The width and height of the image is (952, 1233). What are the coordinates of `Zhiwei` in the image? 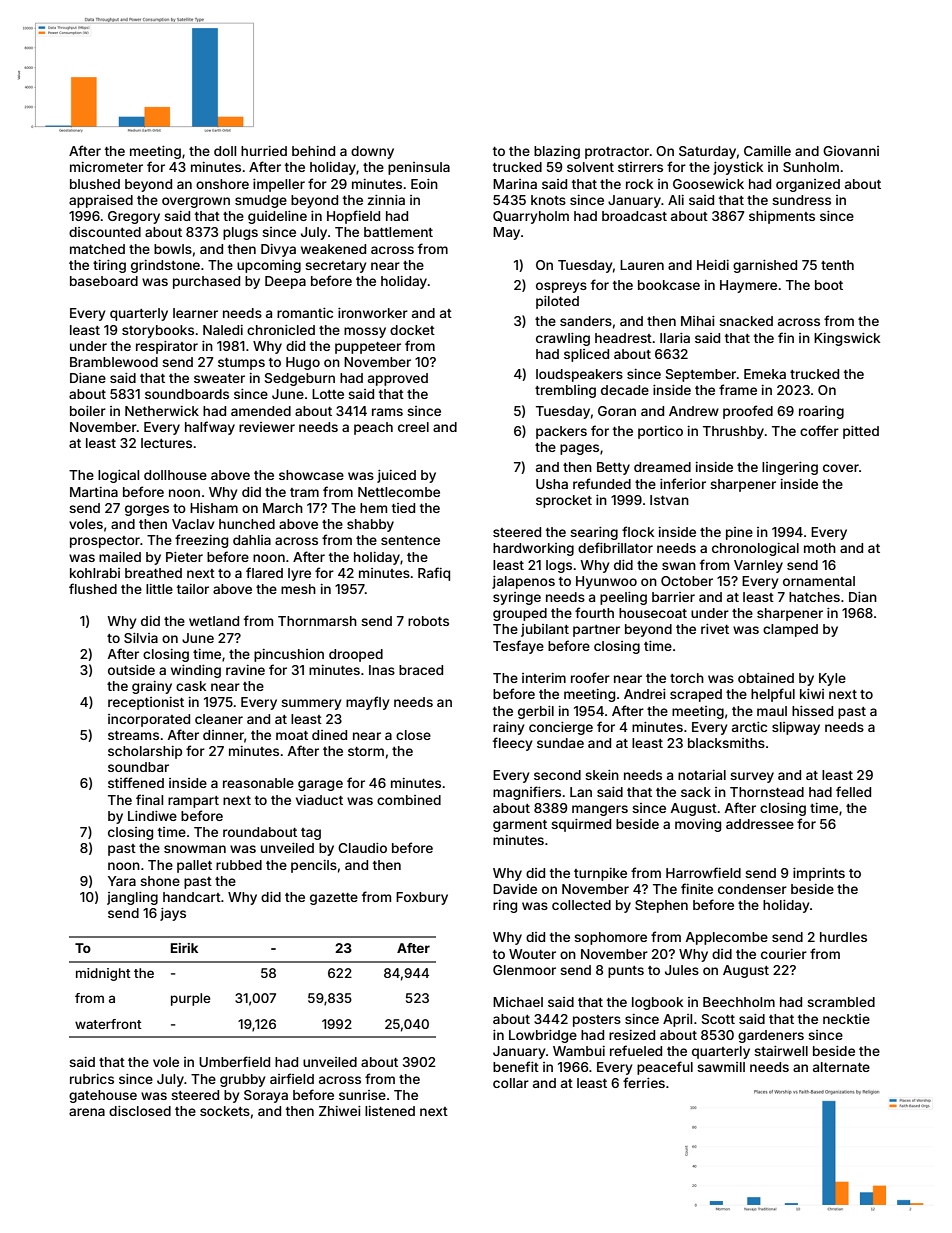 It's located at (340, 1111).
